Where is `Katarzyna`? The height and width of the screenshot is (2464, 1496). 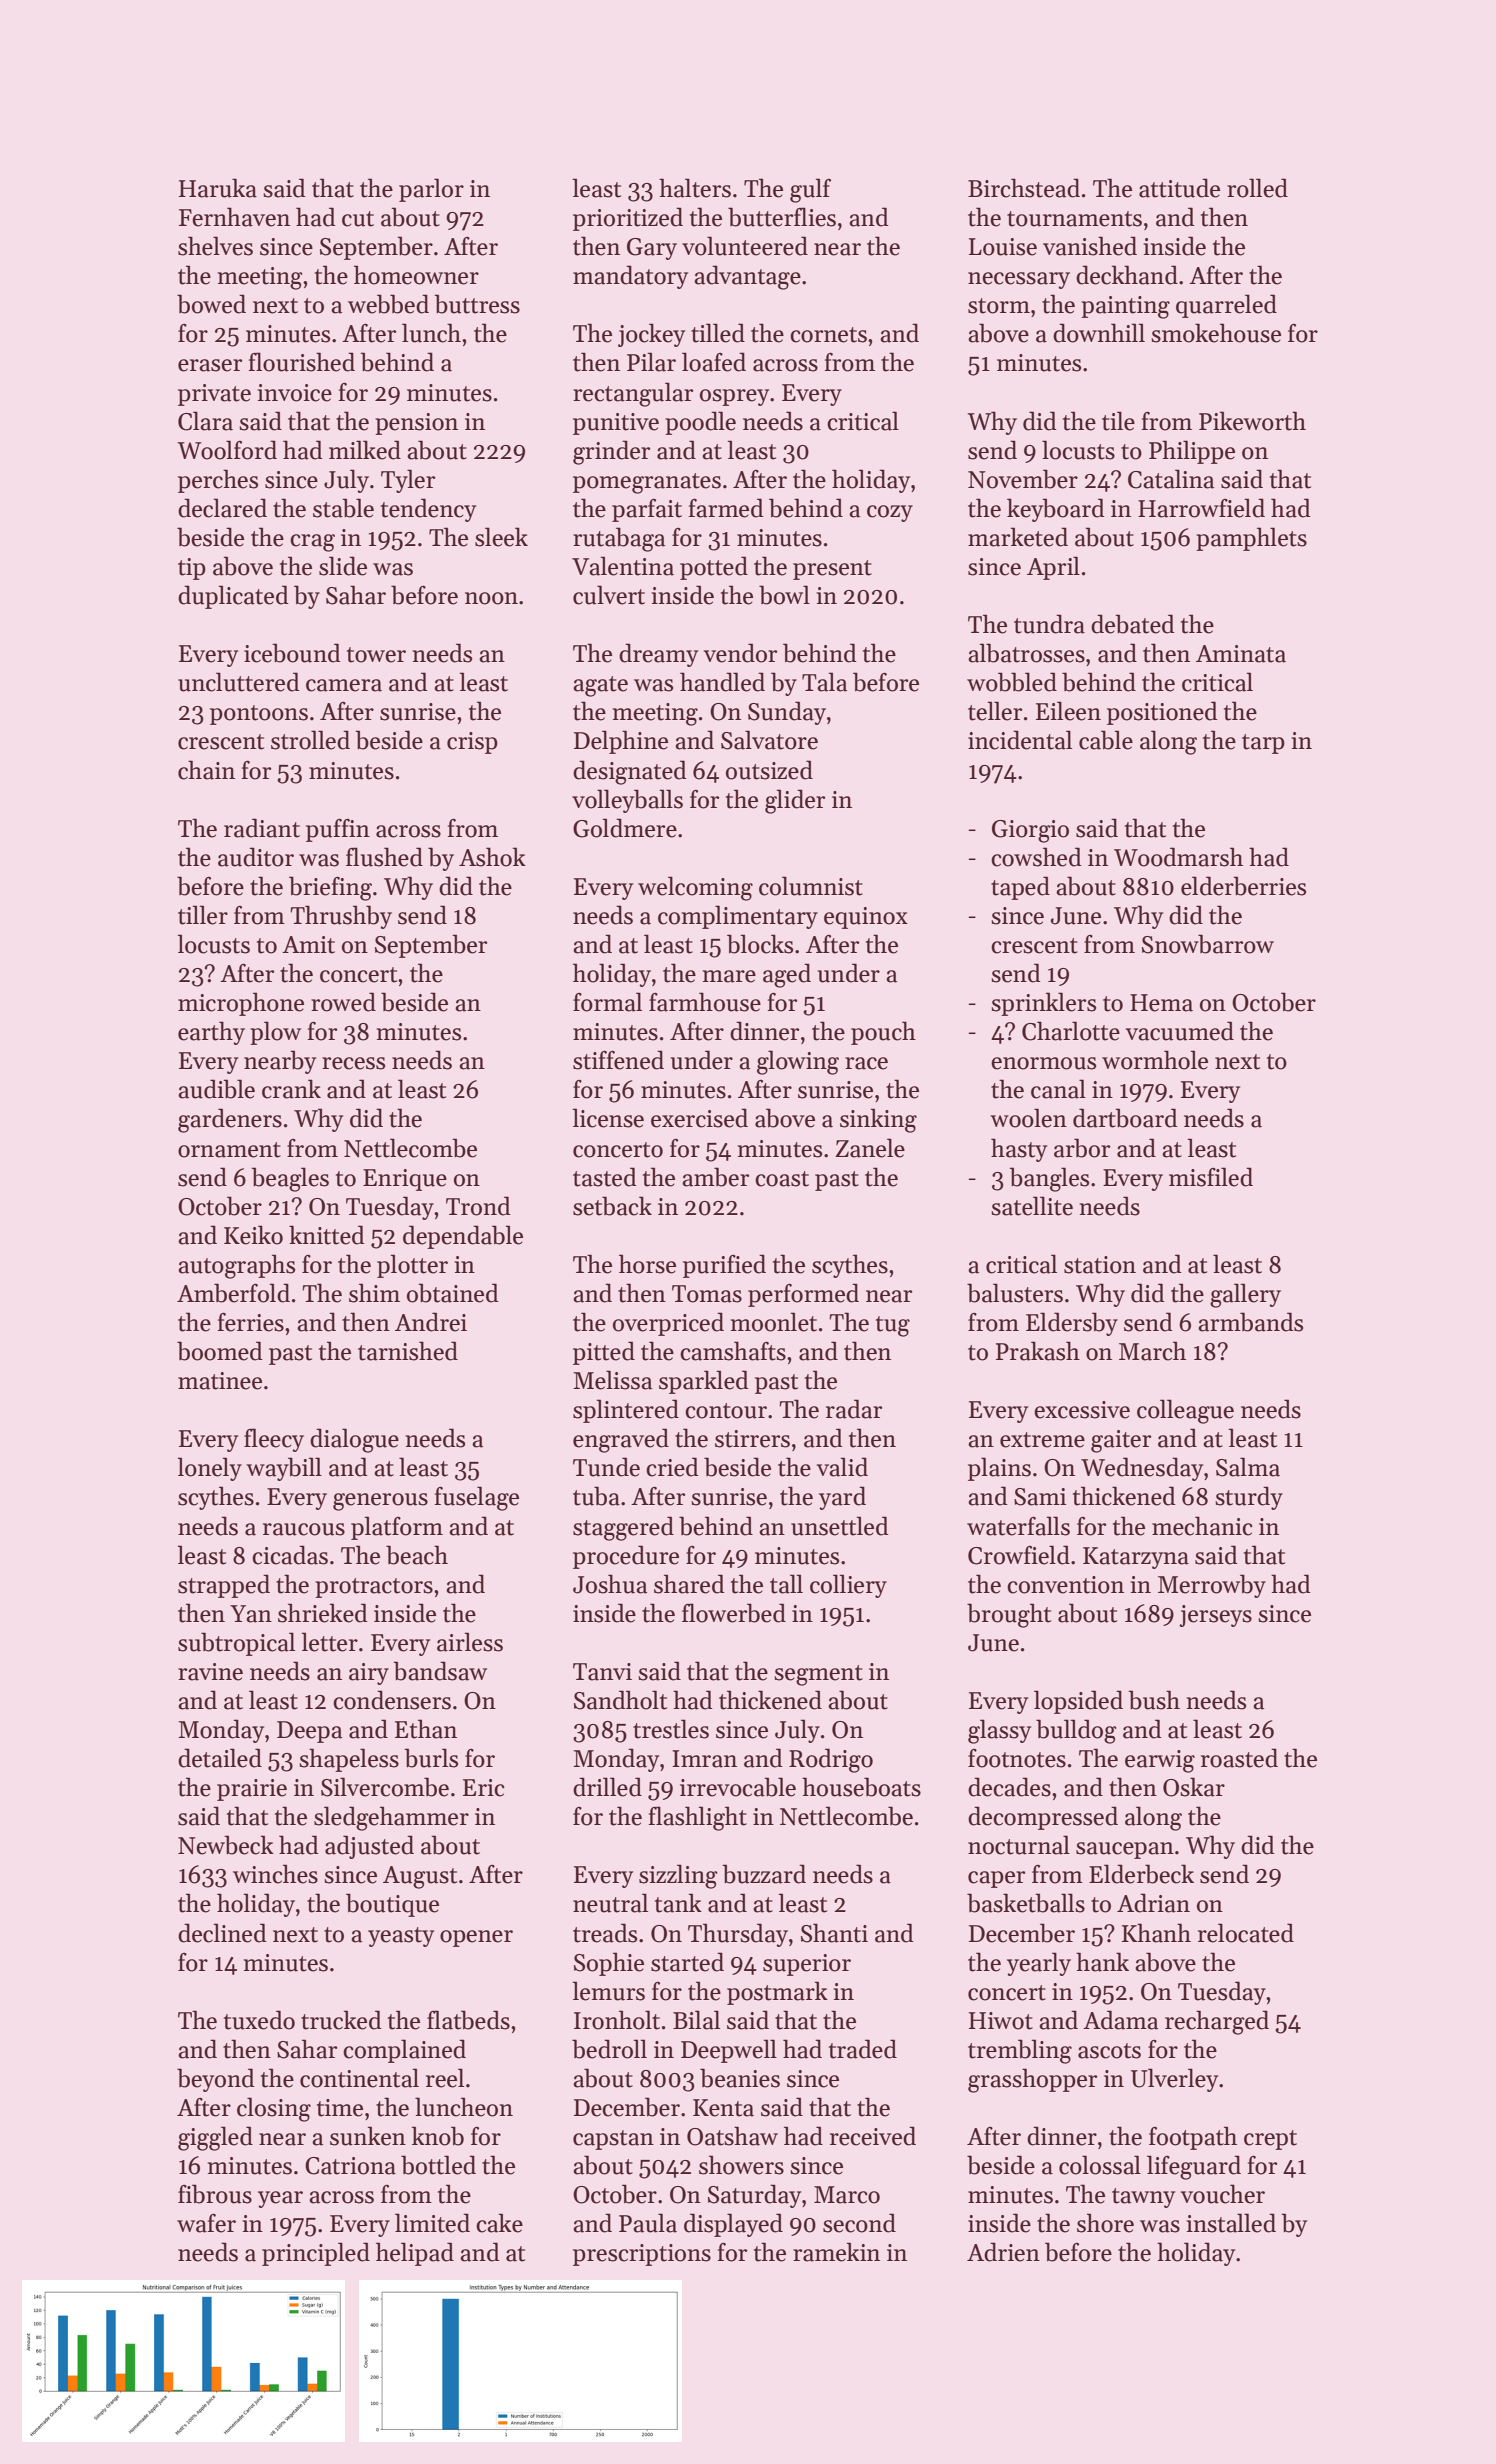 Katarzyna is located at coordinates (1136, 1558).
